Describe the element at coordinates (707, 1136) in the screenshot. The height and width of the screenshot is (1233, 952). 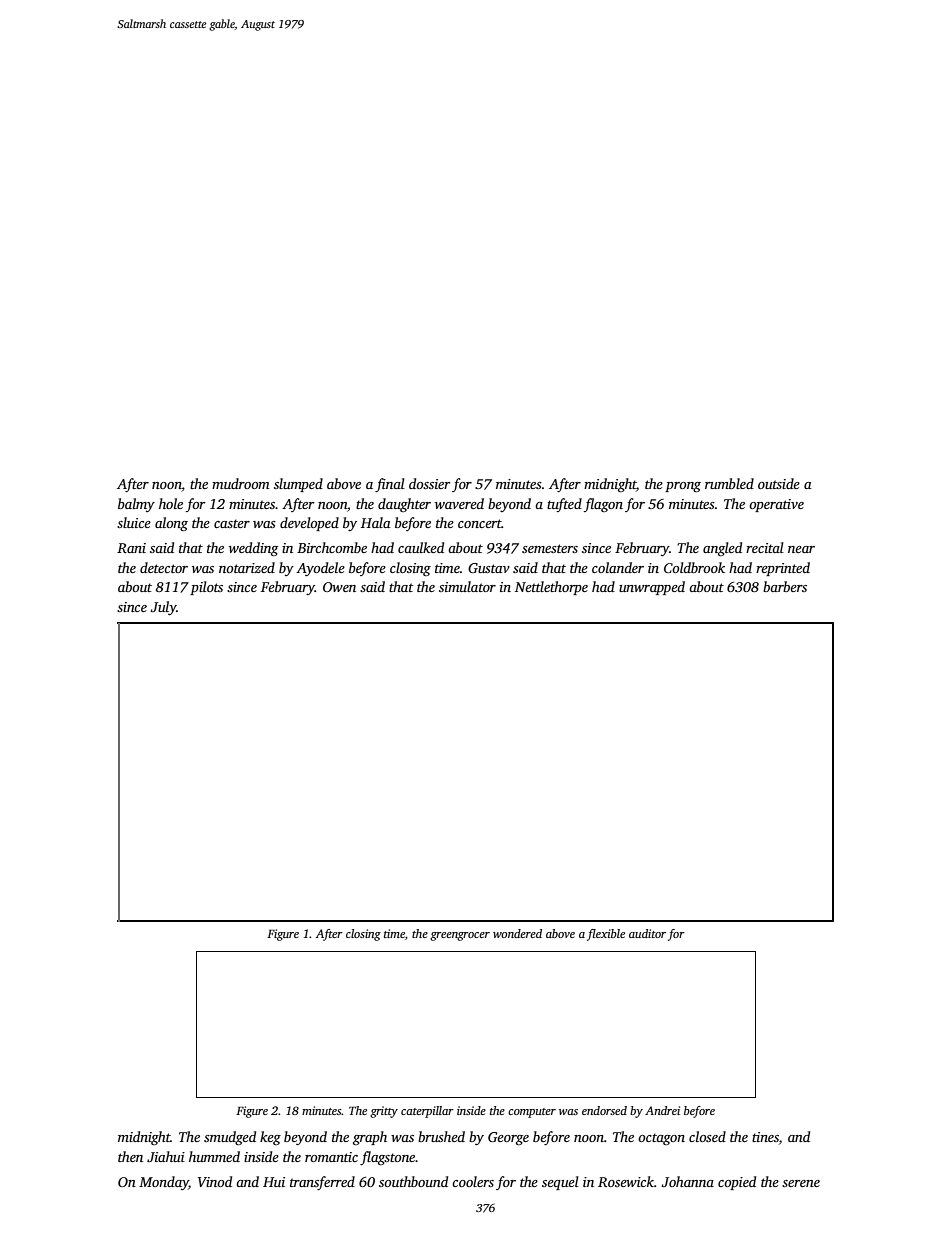
I see `closed` at that location.
